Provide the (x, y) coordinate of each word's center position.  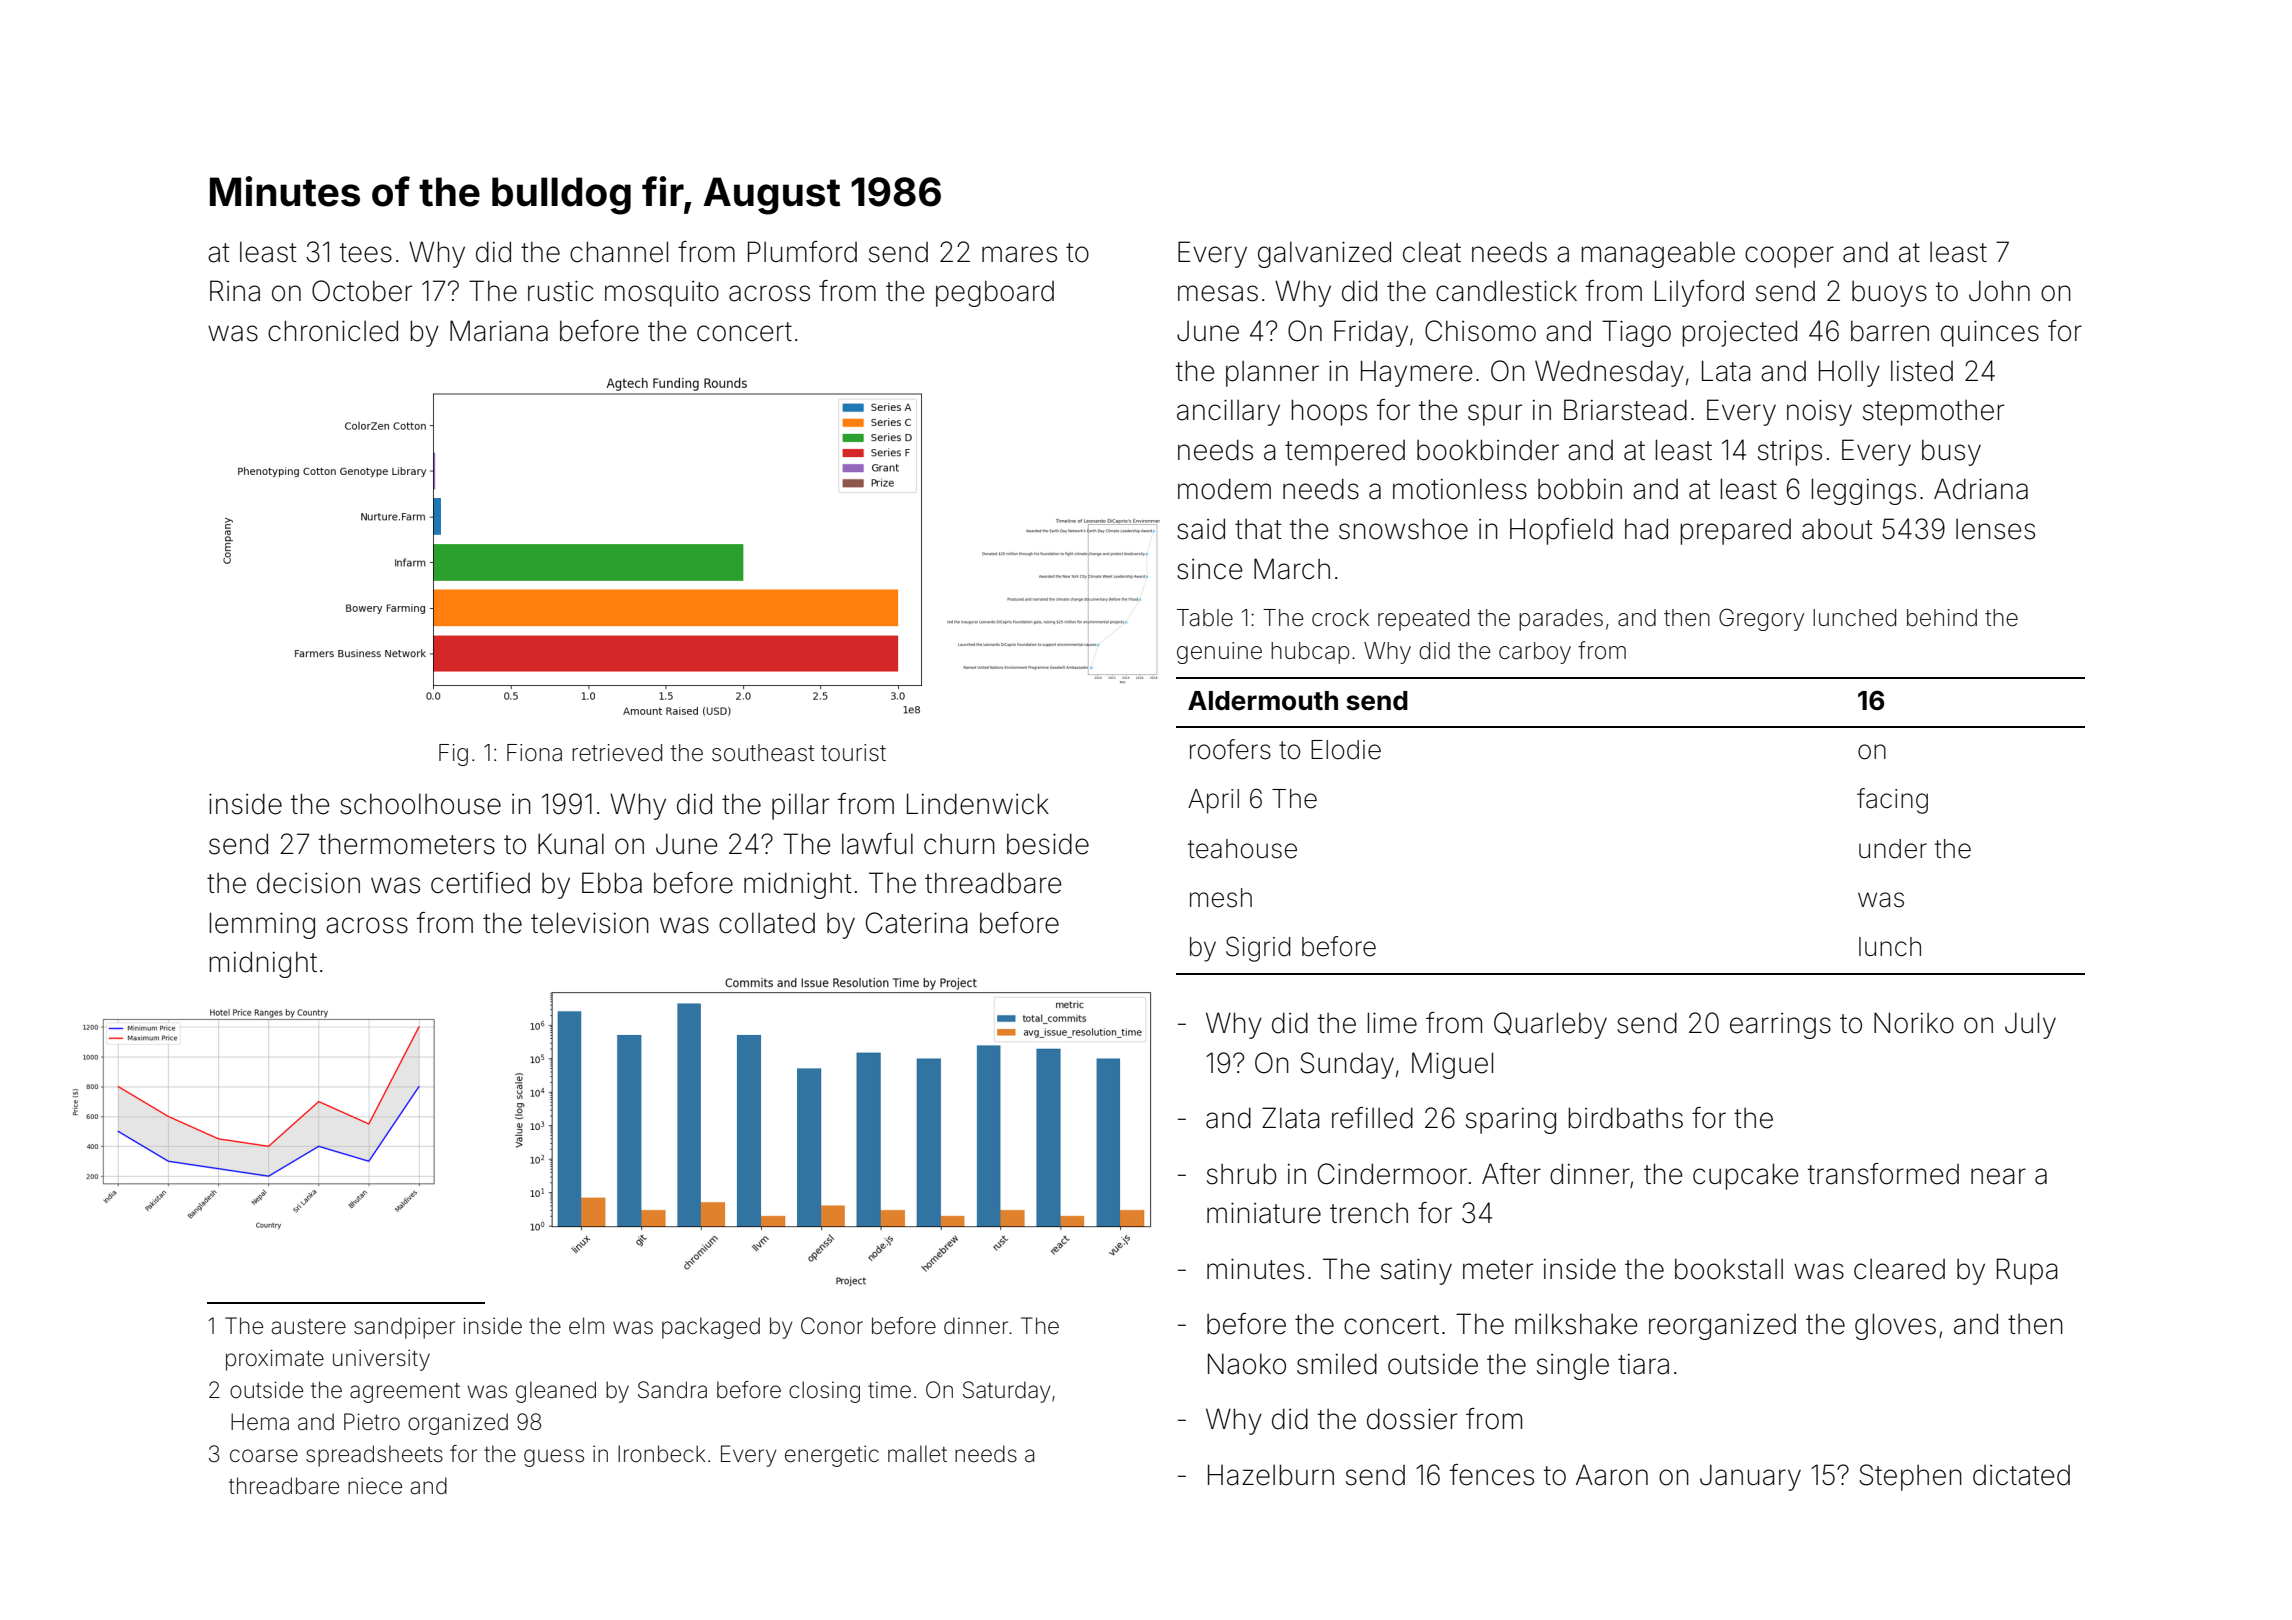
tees (366, 253)
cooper (1789, 257)
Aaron (1612, 1475)
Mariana (499, 331)
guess (554, 1458)
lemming (262, 925)
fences (1492, 1475)
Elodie (1346, 750)
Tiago (1636, 333)
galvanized (1324, 254)
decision (308, 883)
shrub (1242, 1174)
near (1998, 1176)
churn (959, 844)
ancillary (1228, 412)
